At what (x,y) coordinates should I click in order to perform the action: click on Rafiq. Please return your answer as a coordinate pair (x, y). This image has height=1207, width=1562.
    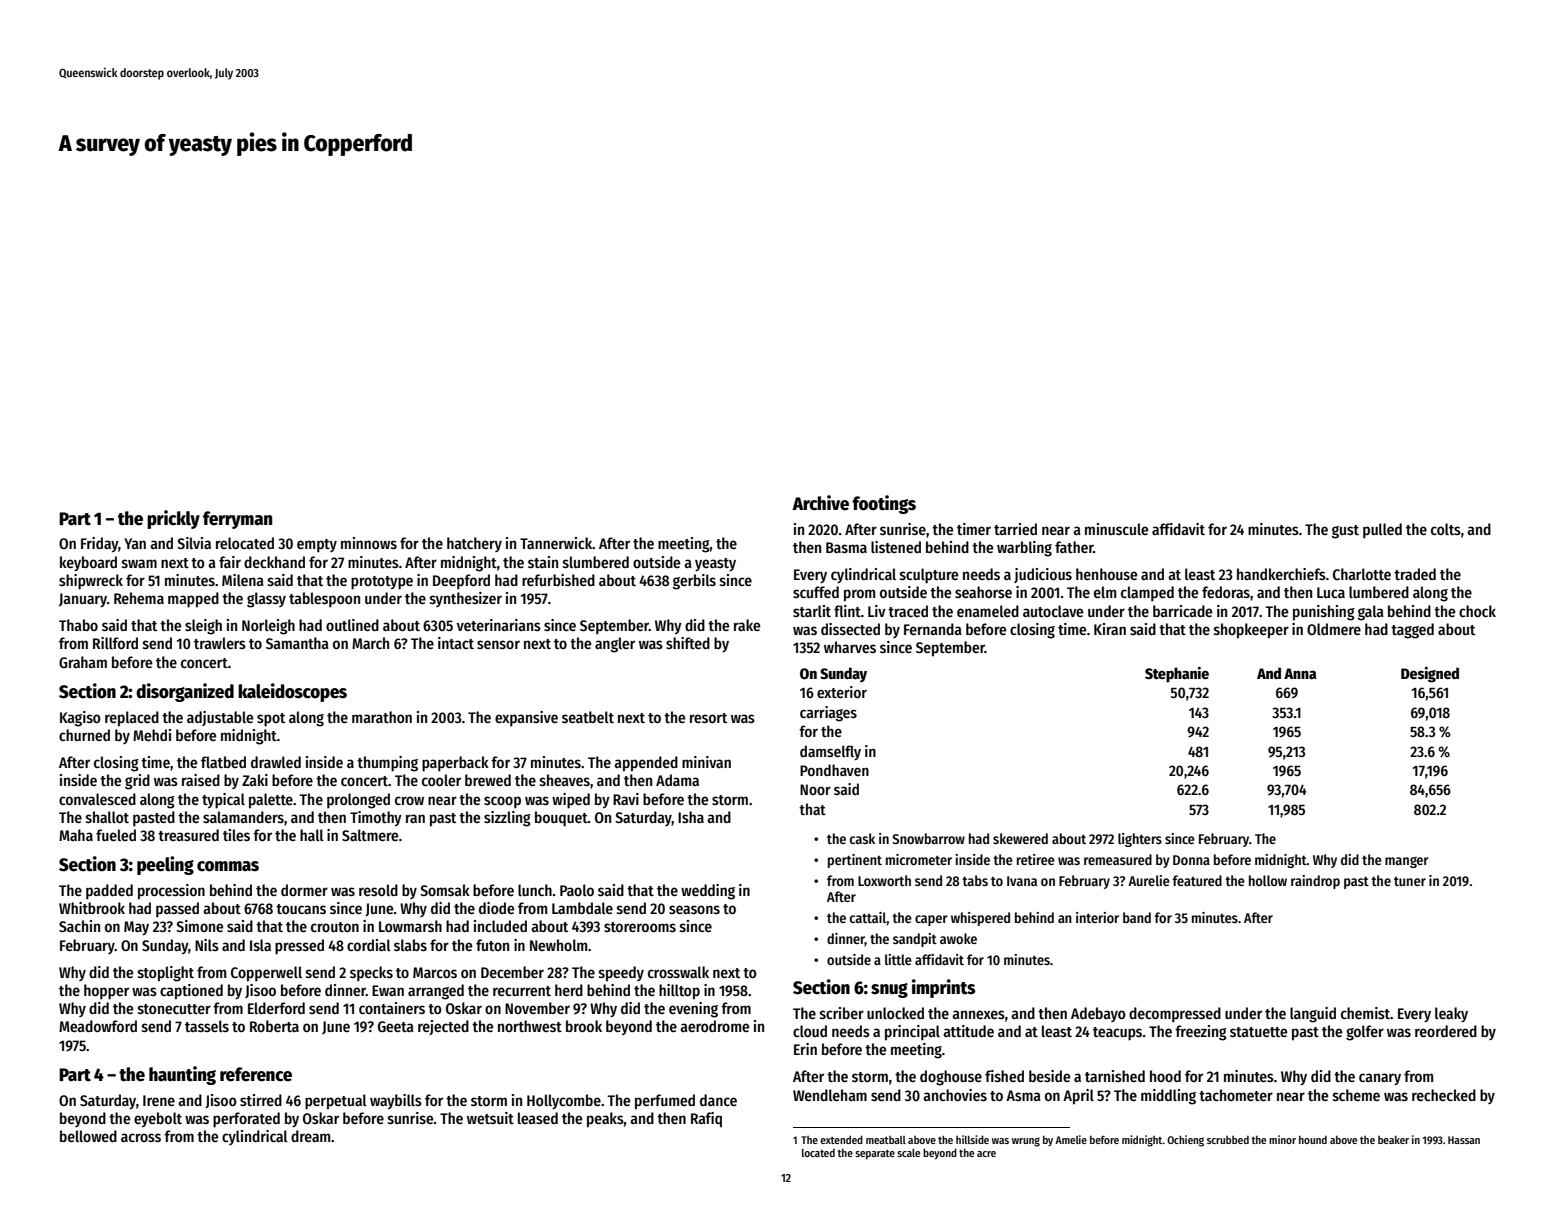
    Looking at the image, I should click on (706, 1120).
